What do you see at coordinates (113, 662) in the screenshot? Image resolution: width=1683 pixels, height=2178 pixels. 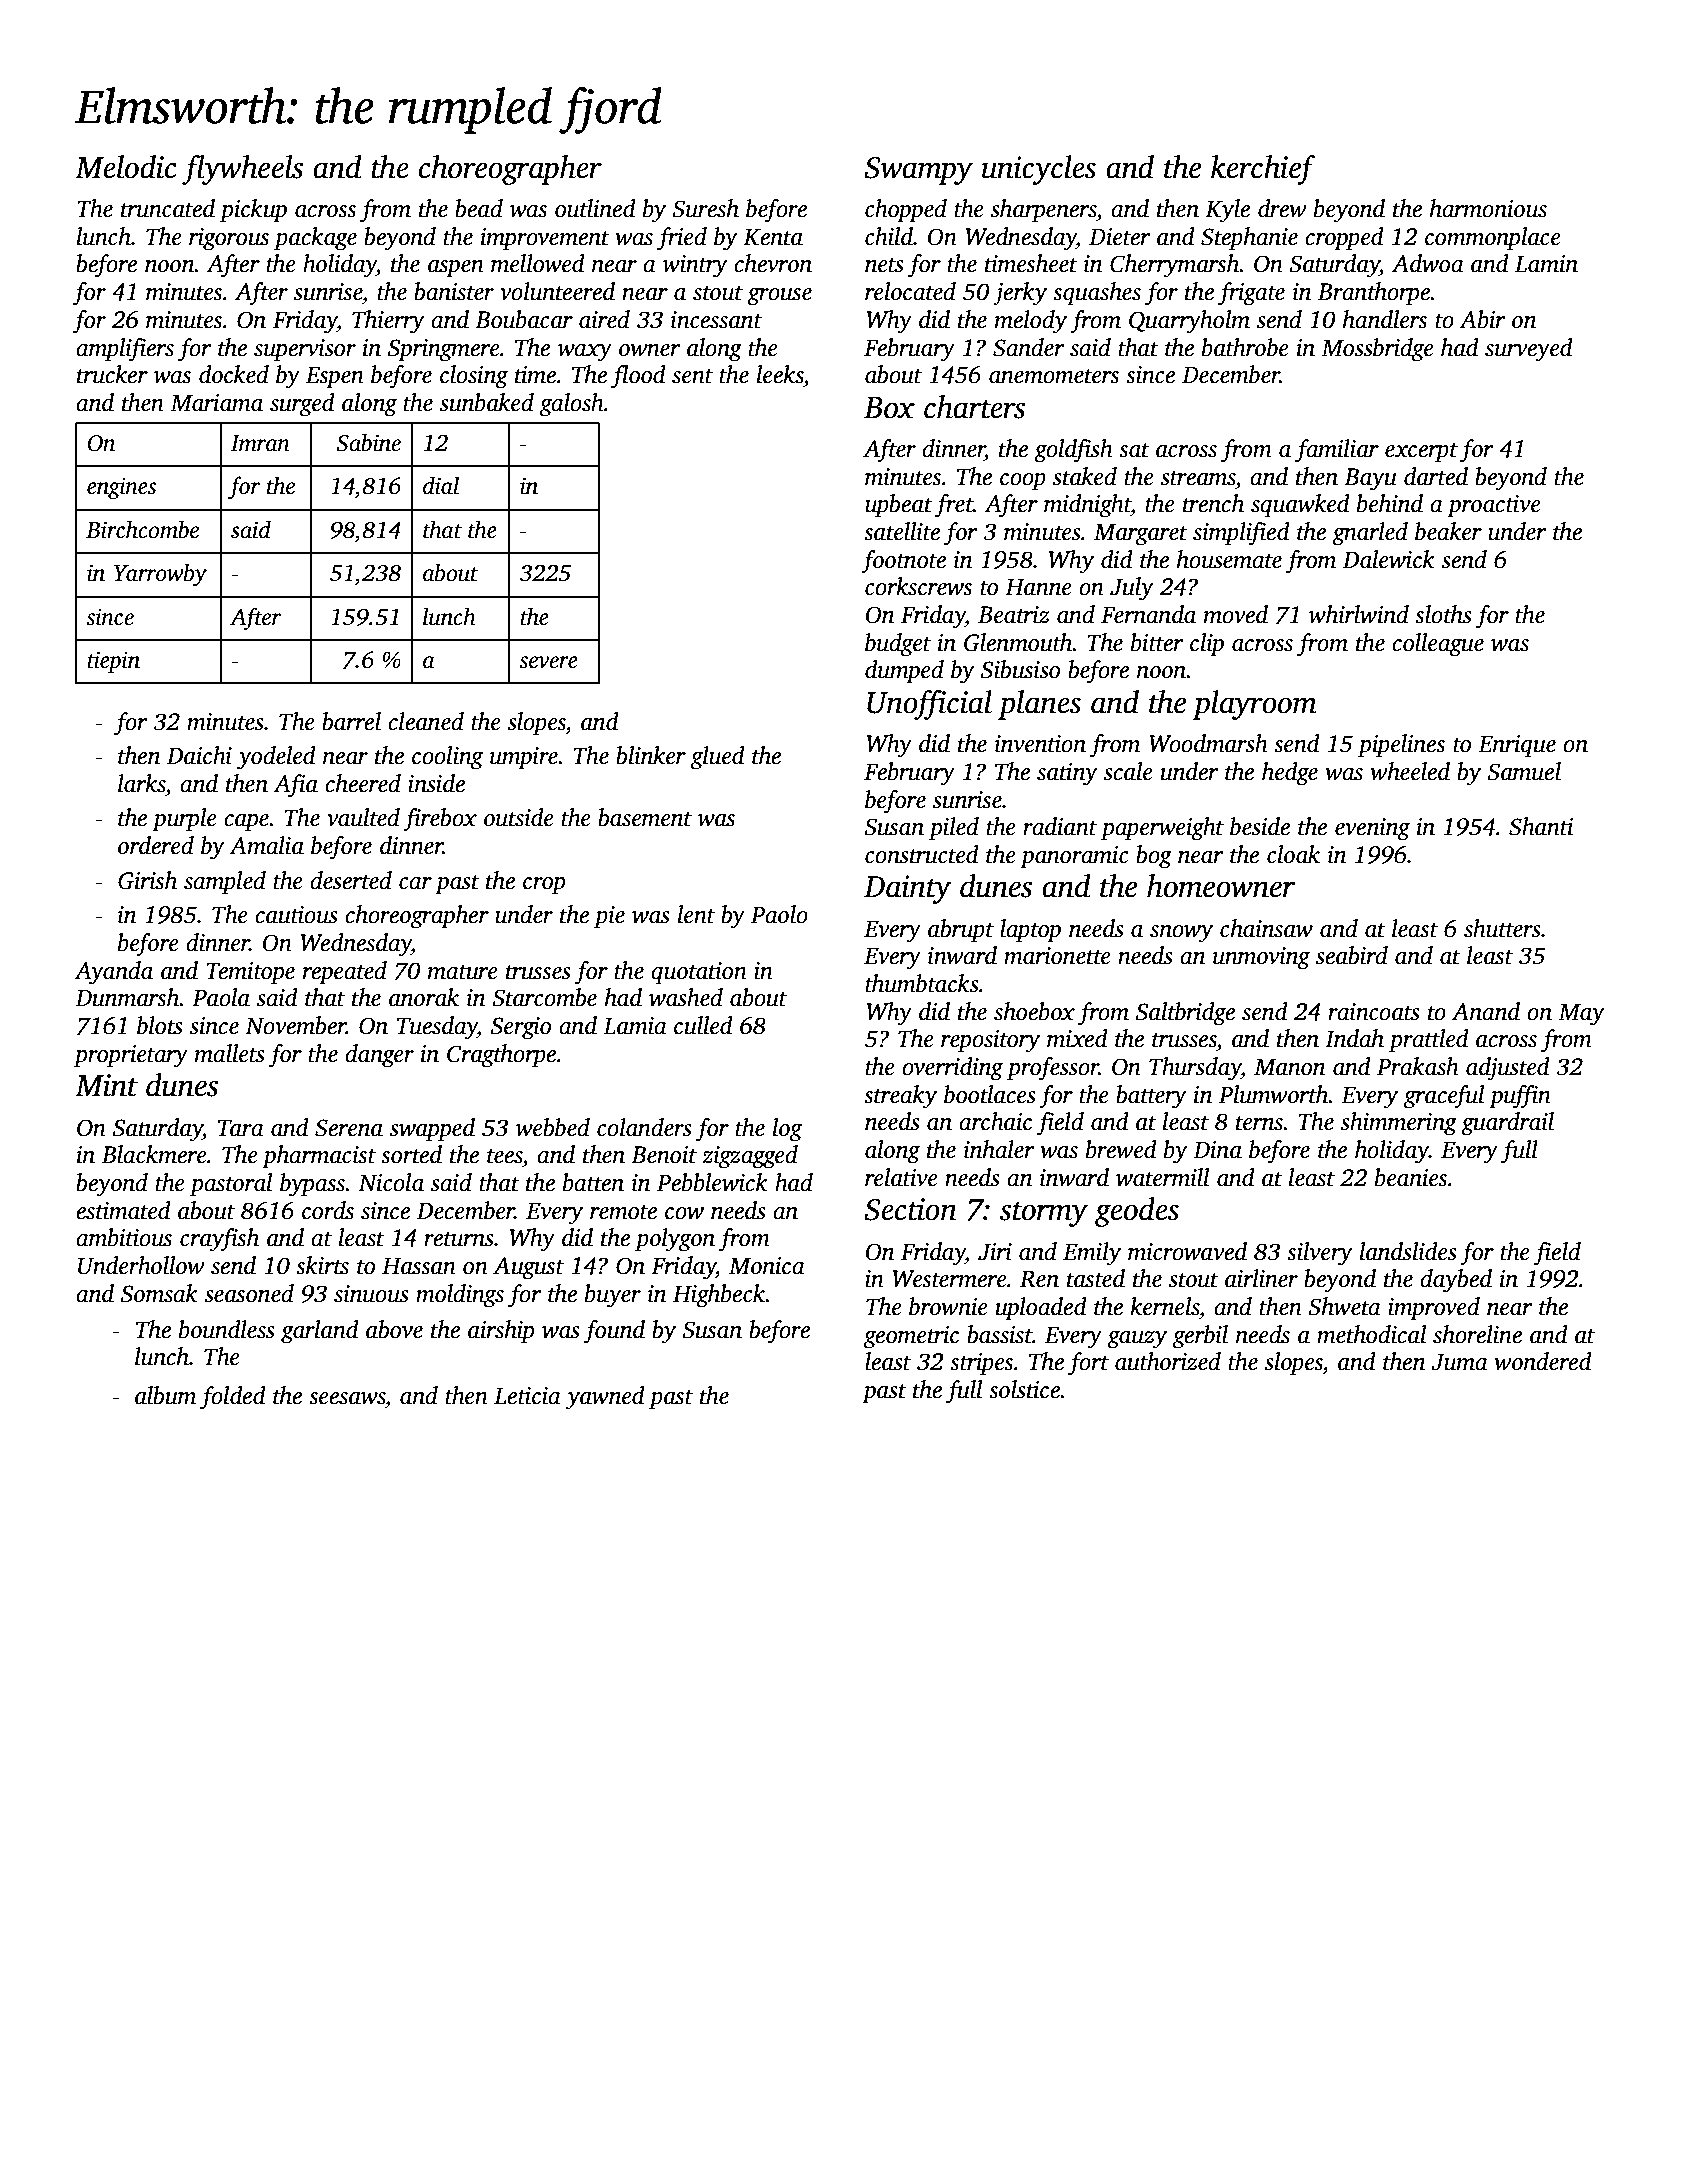 I see `tiepin` at bounding box center [113, 662].
